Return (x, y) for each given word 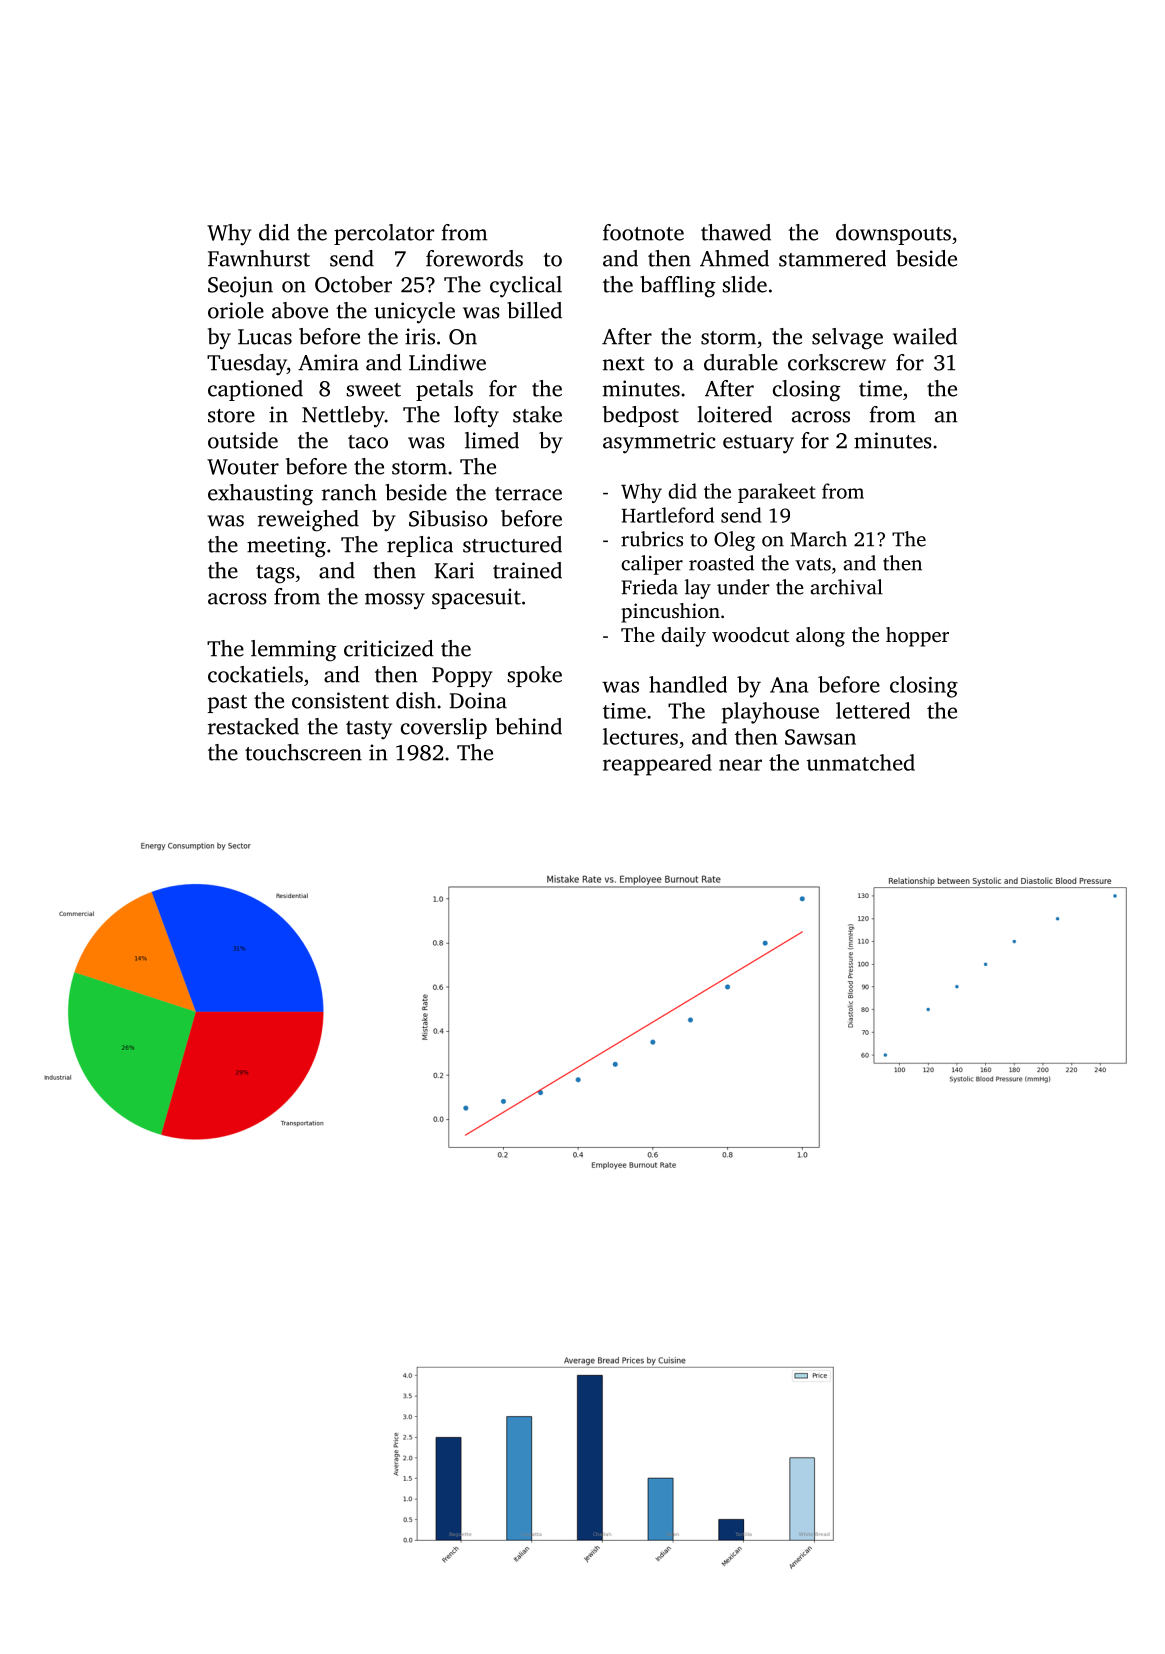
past (227, 704)
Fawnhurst (259, 258)
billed (534, 310)
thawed (736, 232)
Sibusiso (448, 518)
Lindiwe (447, 362)
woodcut (750, 634)
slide (745, 284)
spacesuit (476, 598)
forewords (474, 258)
